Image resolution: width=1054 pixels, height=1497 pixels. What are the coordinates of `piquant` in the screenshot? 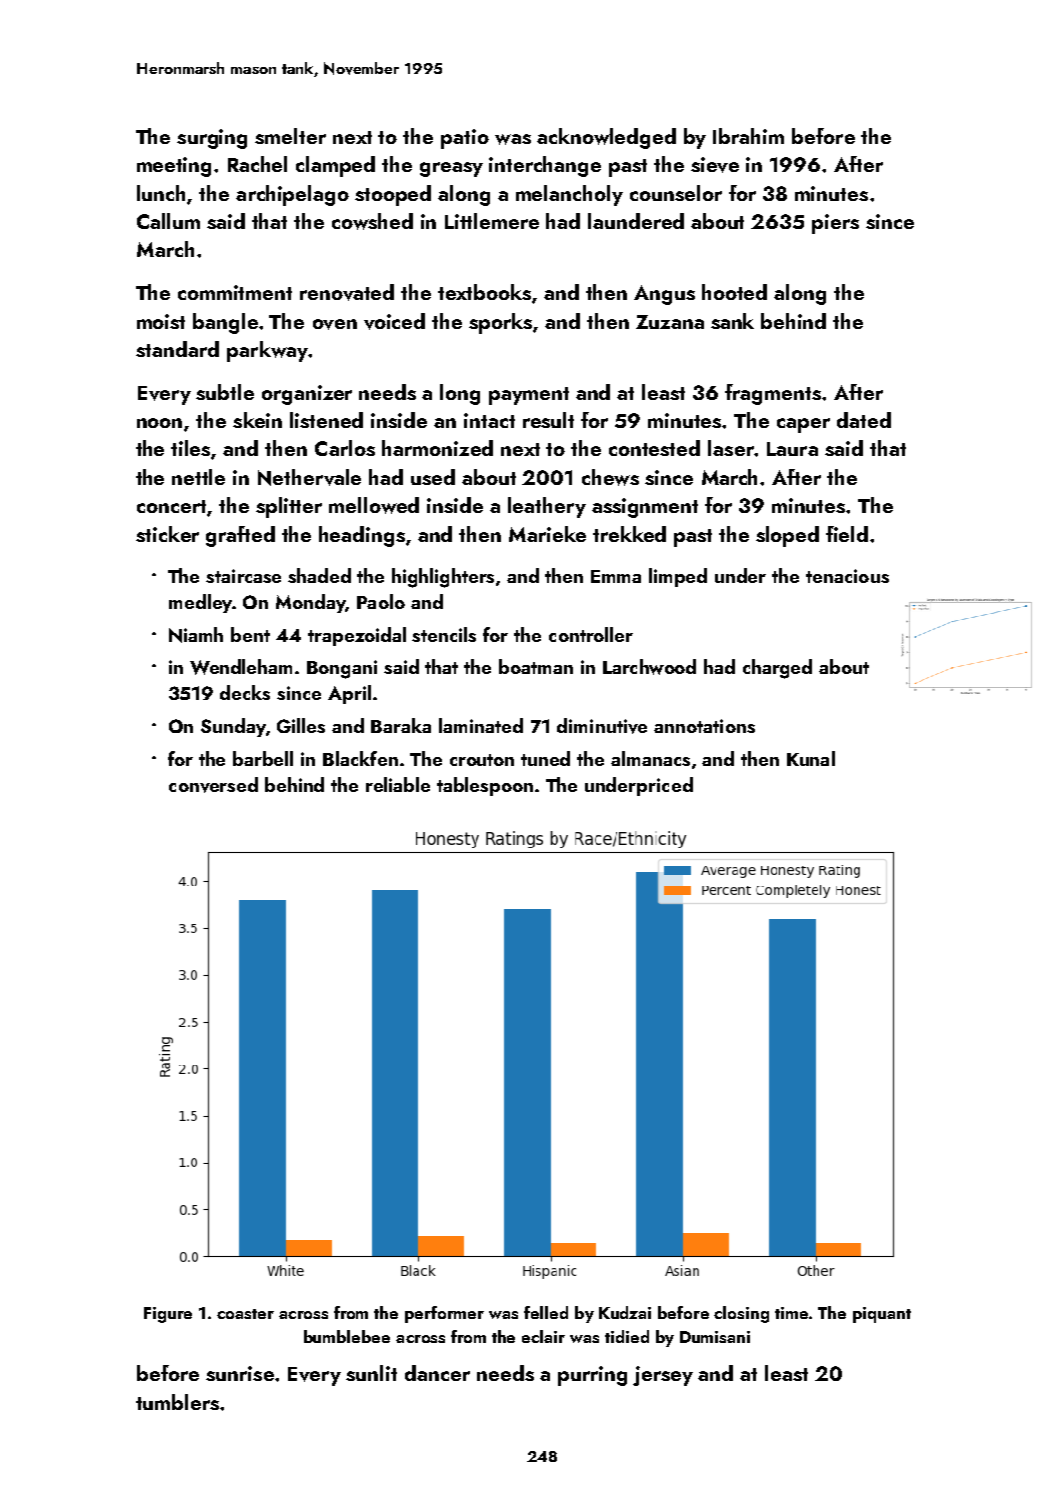 It's located at (882, 1315).
